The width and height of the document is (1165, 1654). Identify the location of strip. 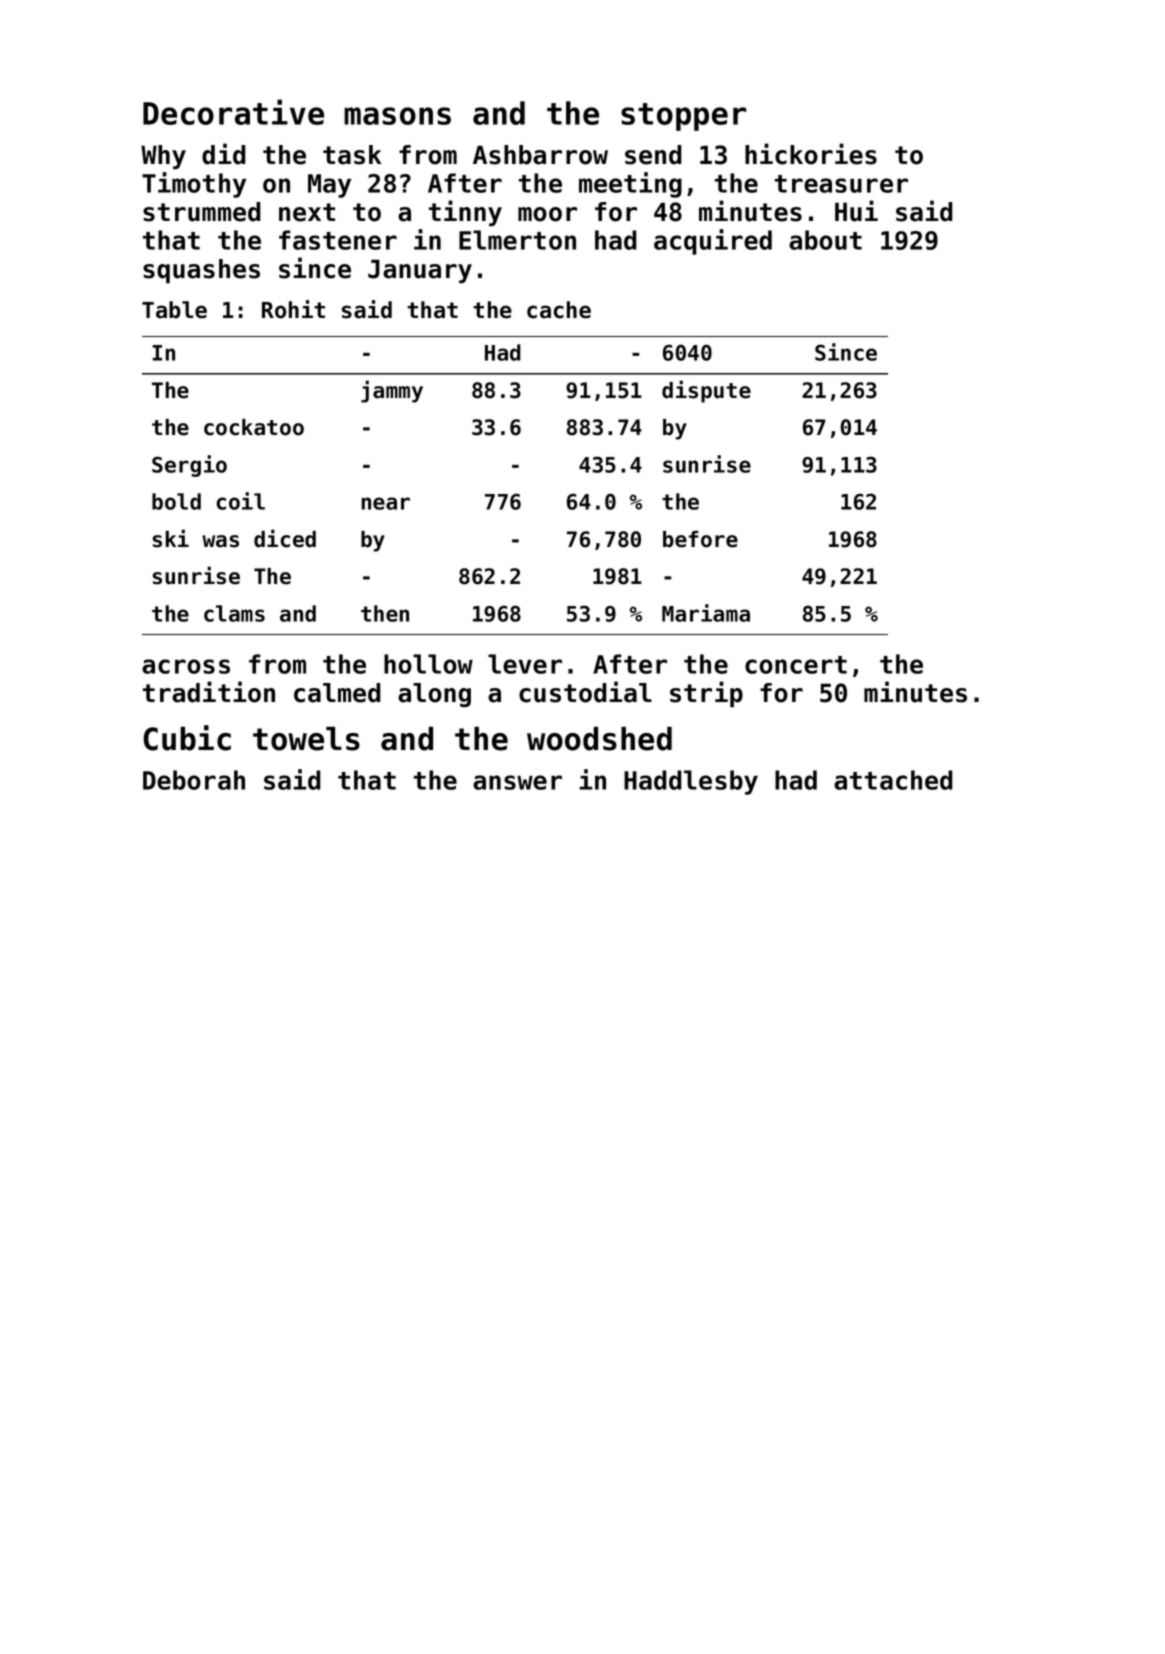
(706, 694).
